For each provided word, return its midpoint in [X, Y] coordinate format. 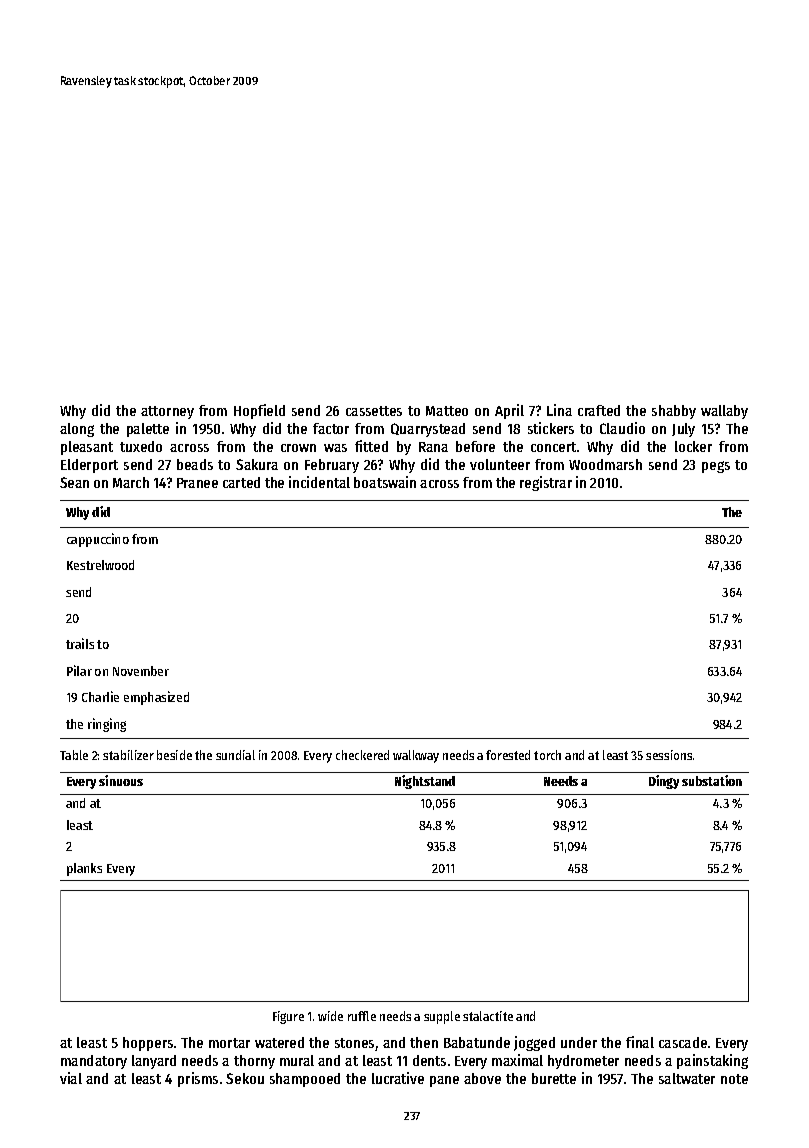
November [141, 671]
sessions [669, 755]
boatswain [385, 482]
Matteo [447, 411]
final [640, 1042]
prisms [198, 1079]
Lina [559, 410]
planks [84, 869]
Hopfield [259, 411]
